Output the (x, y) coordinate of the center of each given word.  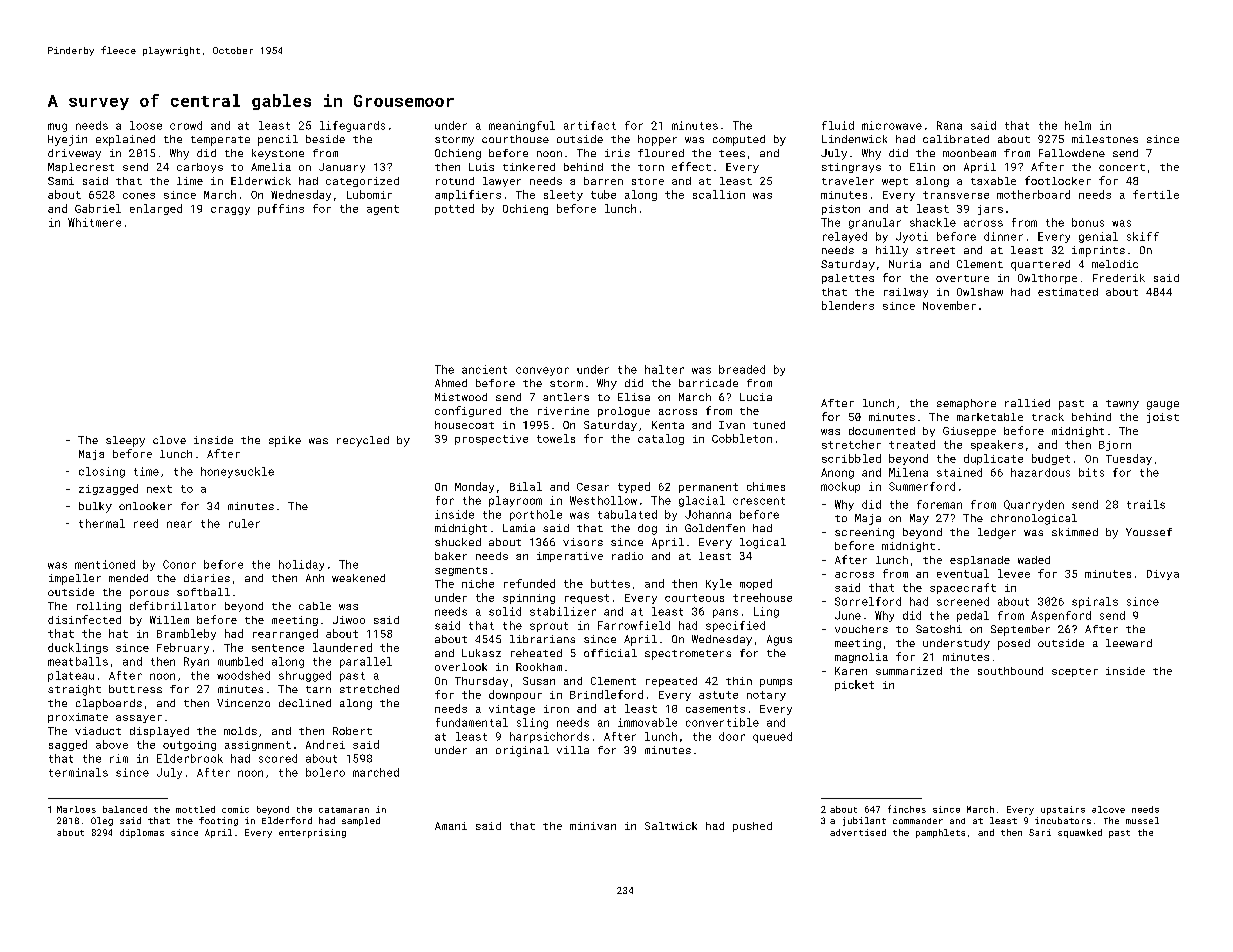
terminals (78, 772)
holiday (301, 565)
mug (57, 127)
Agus (779, 640)
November (949, 305)
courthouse (515, 139)
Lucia (756, 397)
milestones (1105, 139)
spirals (1095, 602)
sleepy (125, 441)
